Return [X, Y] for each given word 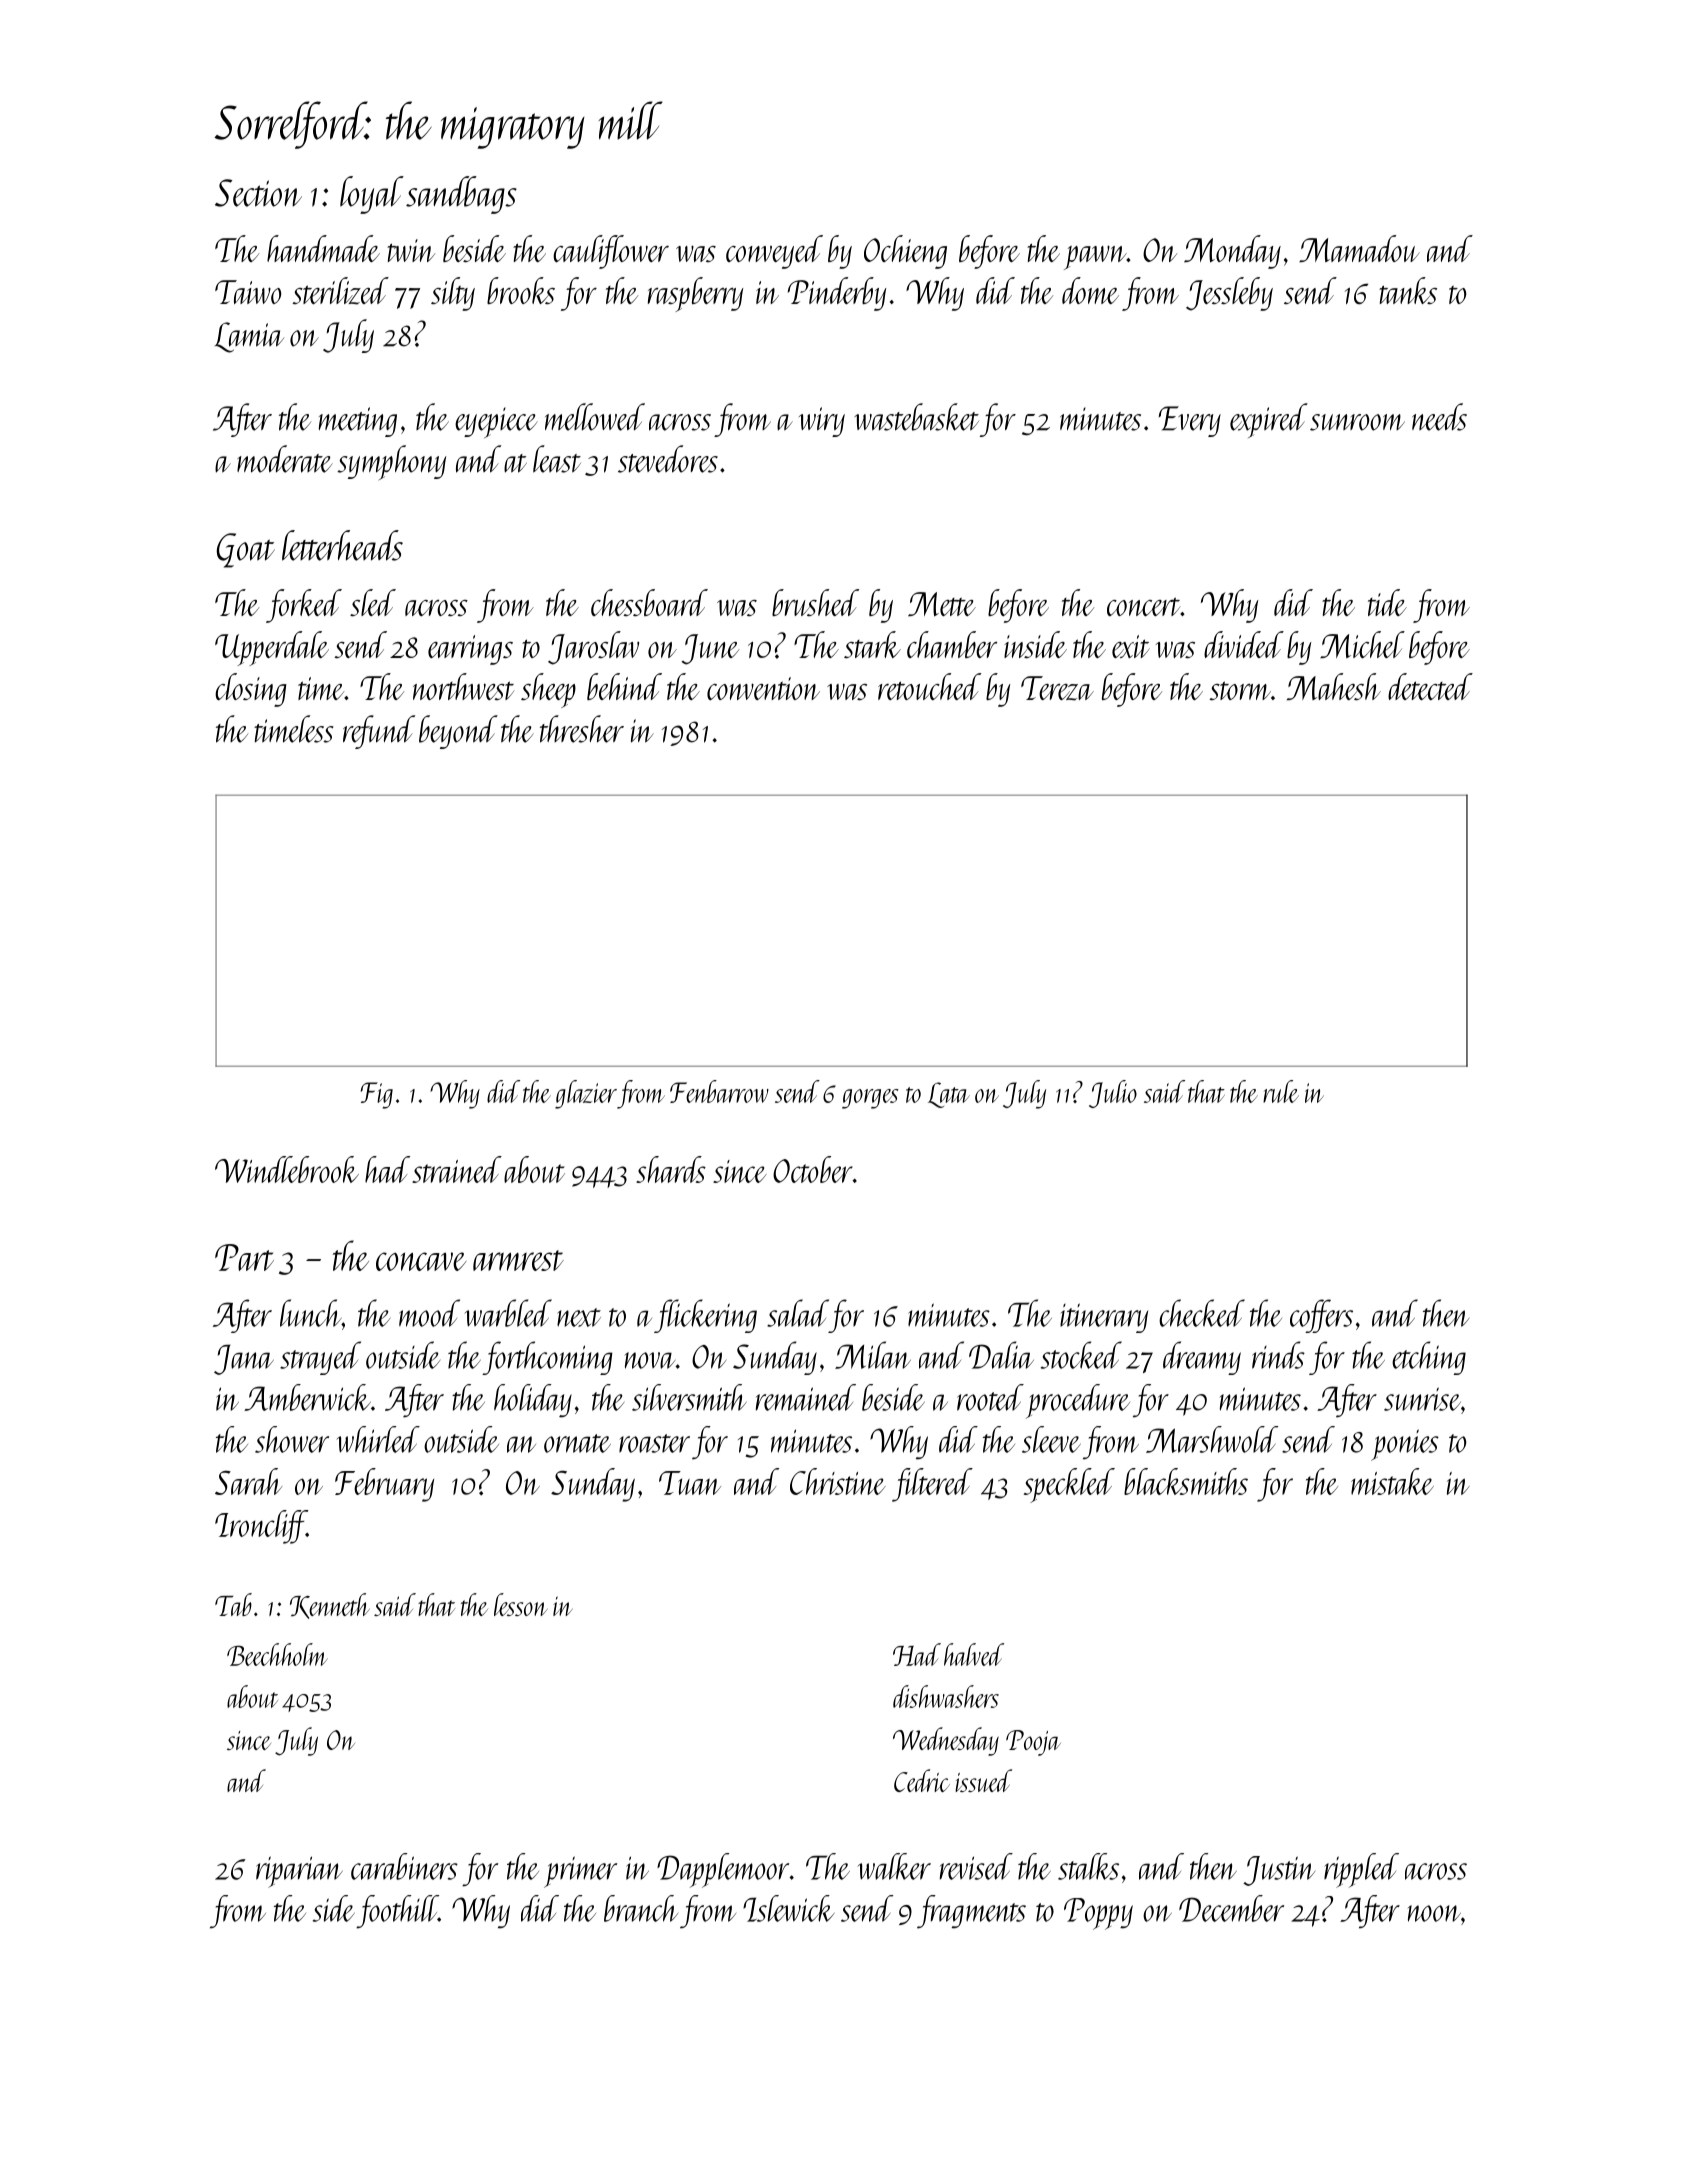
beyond [458, 732]
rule [1281, 1091]
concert [1143, 606]
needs [1439, 417]
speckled [1069, 1485]
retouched [929, 686]
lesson [520, 1604]
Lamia [249, 337]
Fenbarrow [719, 1091]
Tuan [690, 1483]
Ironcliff [261, 1527]
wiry [822, 422]
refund [379, 732]
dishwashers [946, 1696]
